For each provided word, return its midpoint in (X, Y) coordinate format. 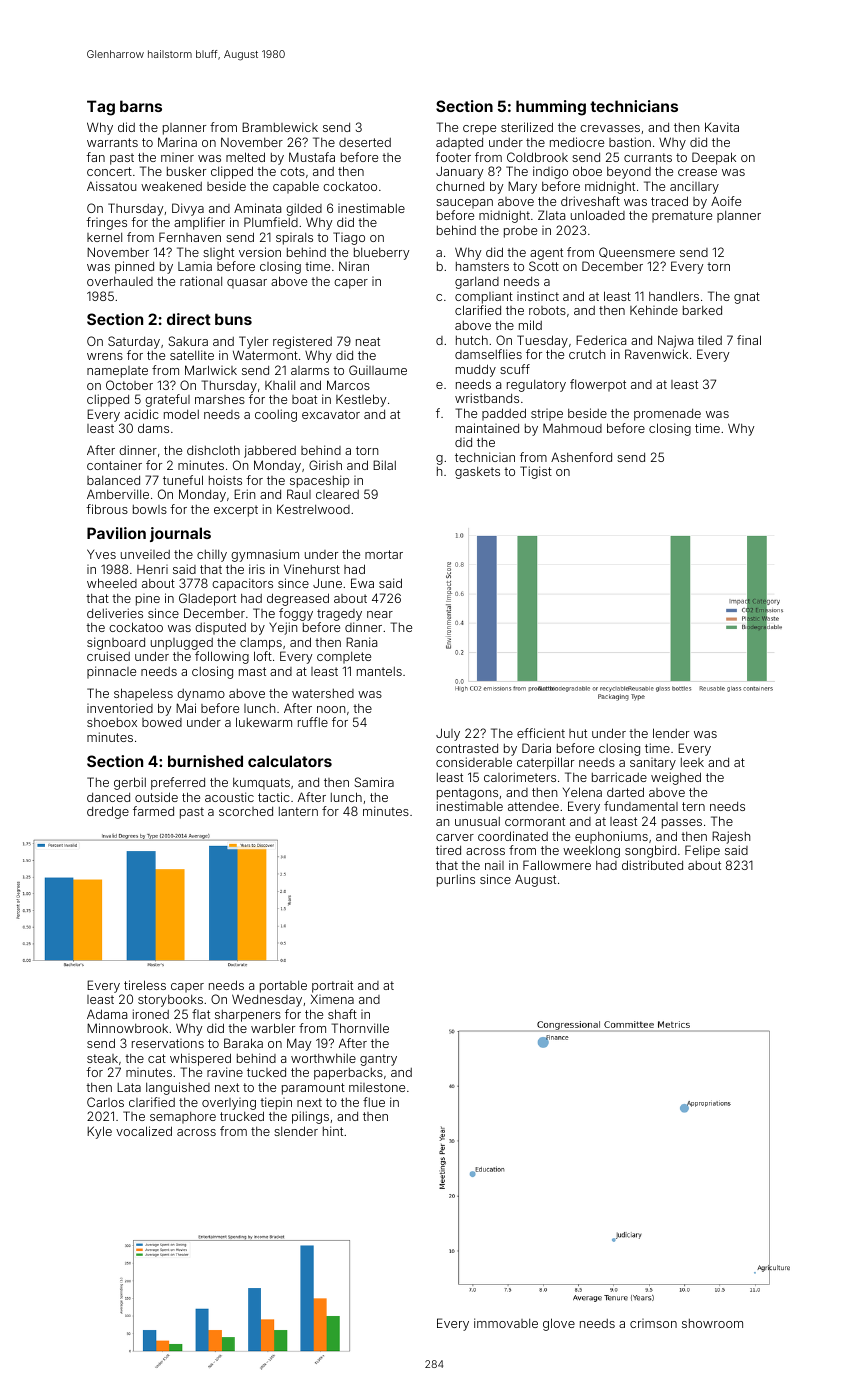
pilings (310, 1117)
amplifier (199, 223)
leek (692, 762)
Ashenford (581, 457)
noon (331, 709)
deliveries (115, 613)
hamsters (482, 266)
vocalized (144, 1131)
